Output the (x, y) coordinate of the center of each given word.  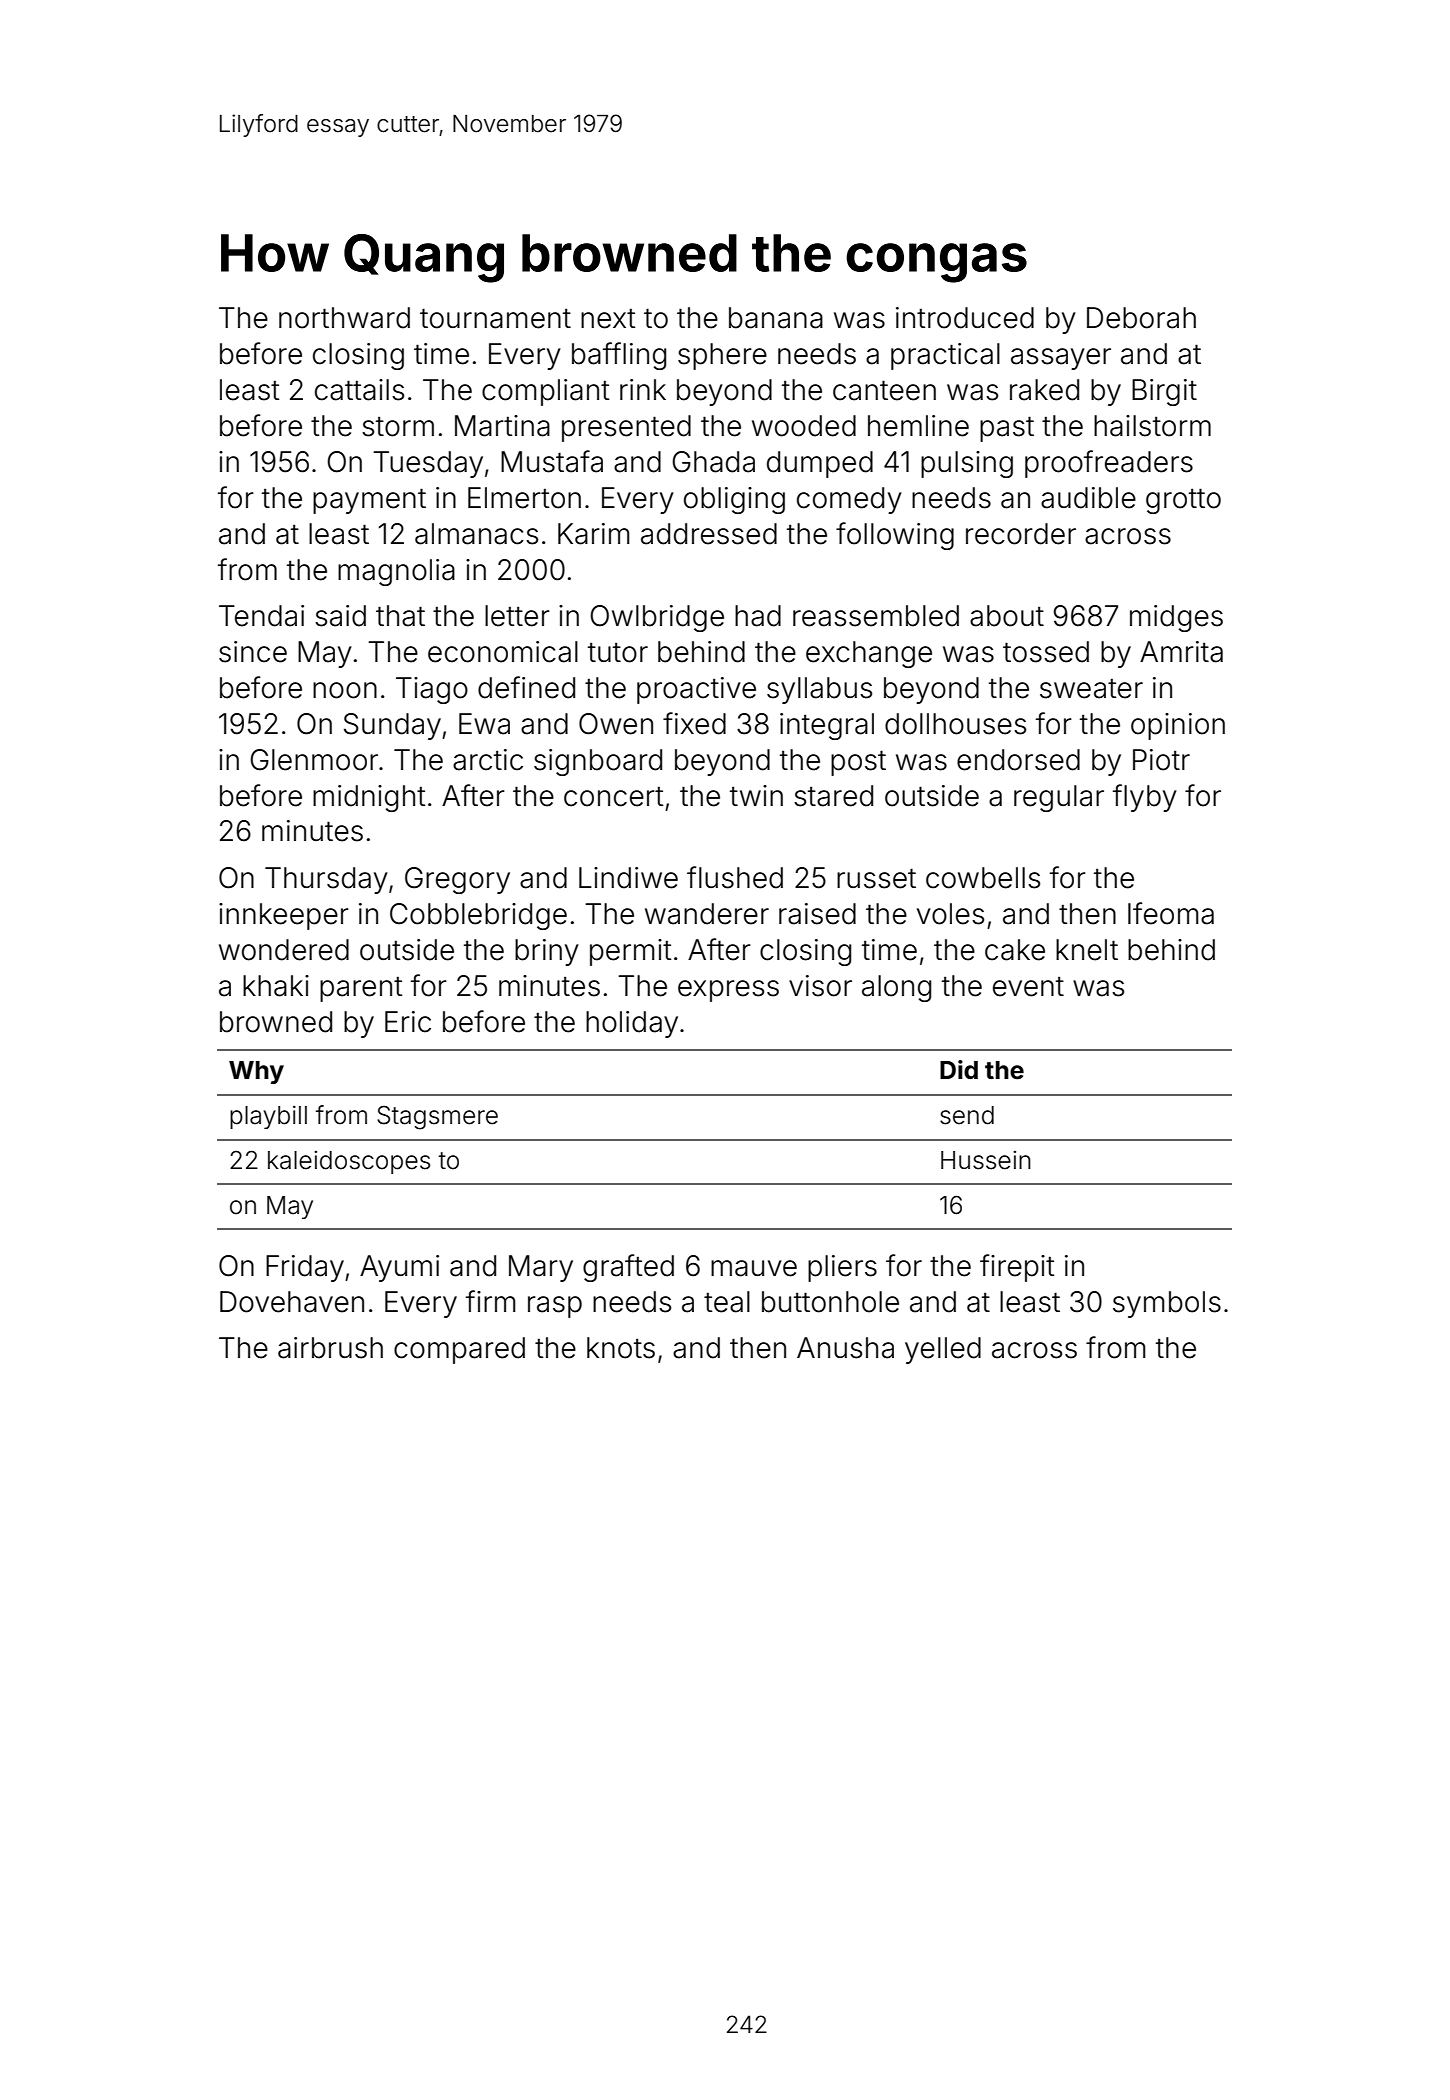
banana (776, 318)
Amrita (1181, 652)
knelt (1087, 950)
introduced (965, 318)
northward (344, 318)
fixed (694, 723)
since (253, 652)
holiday (632, 1024)
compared (459, 1350)
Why (256, 1072)
